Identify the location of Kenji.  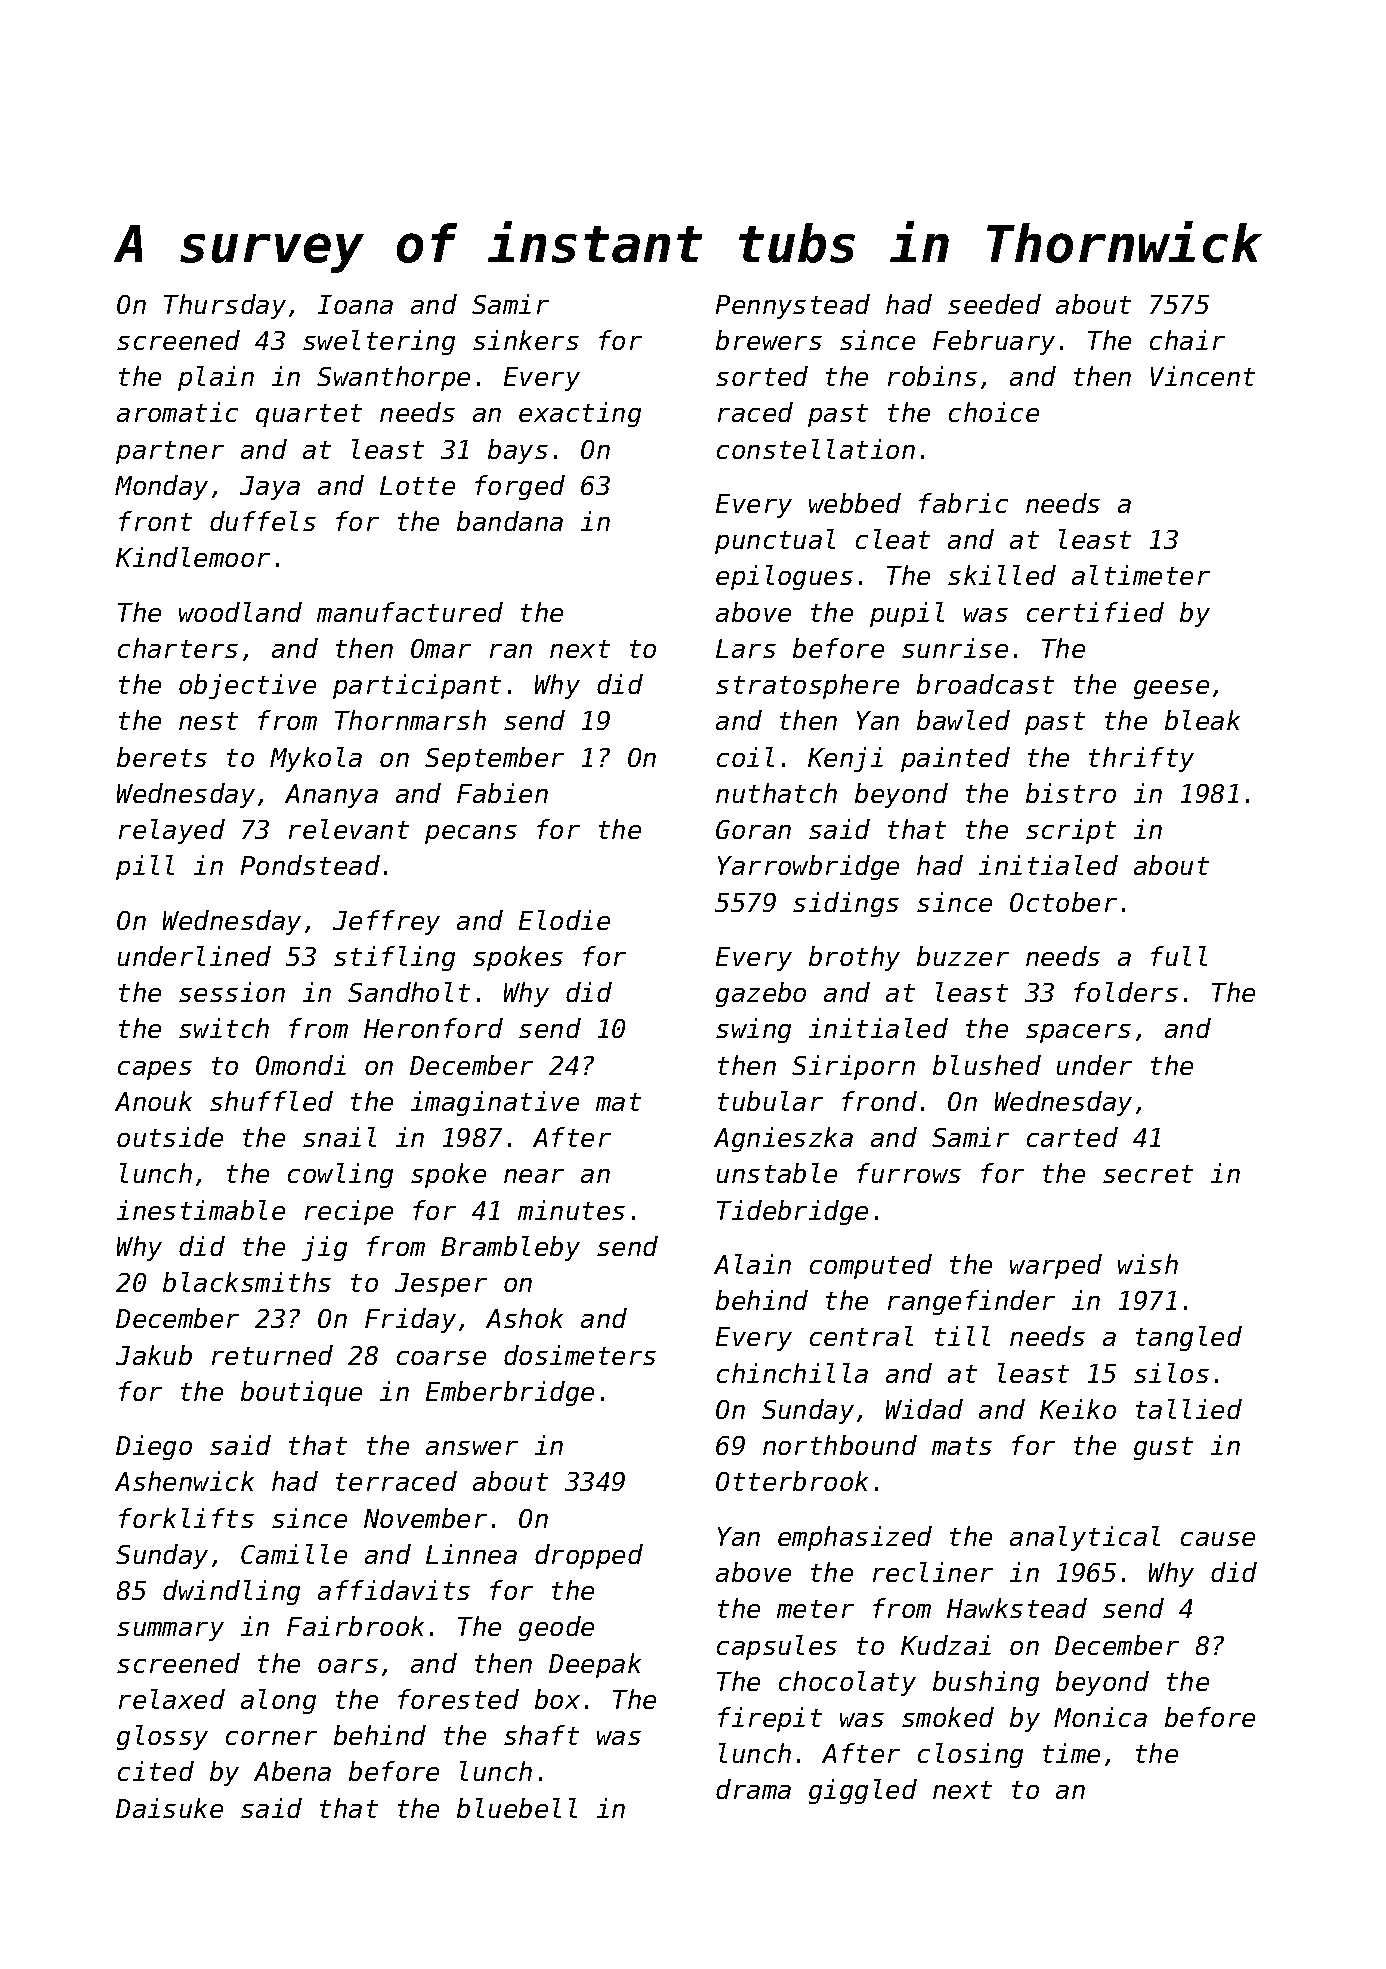
(845, 759).
